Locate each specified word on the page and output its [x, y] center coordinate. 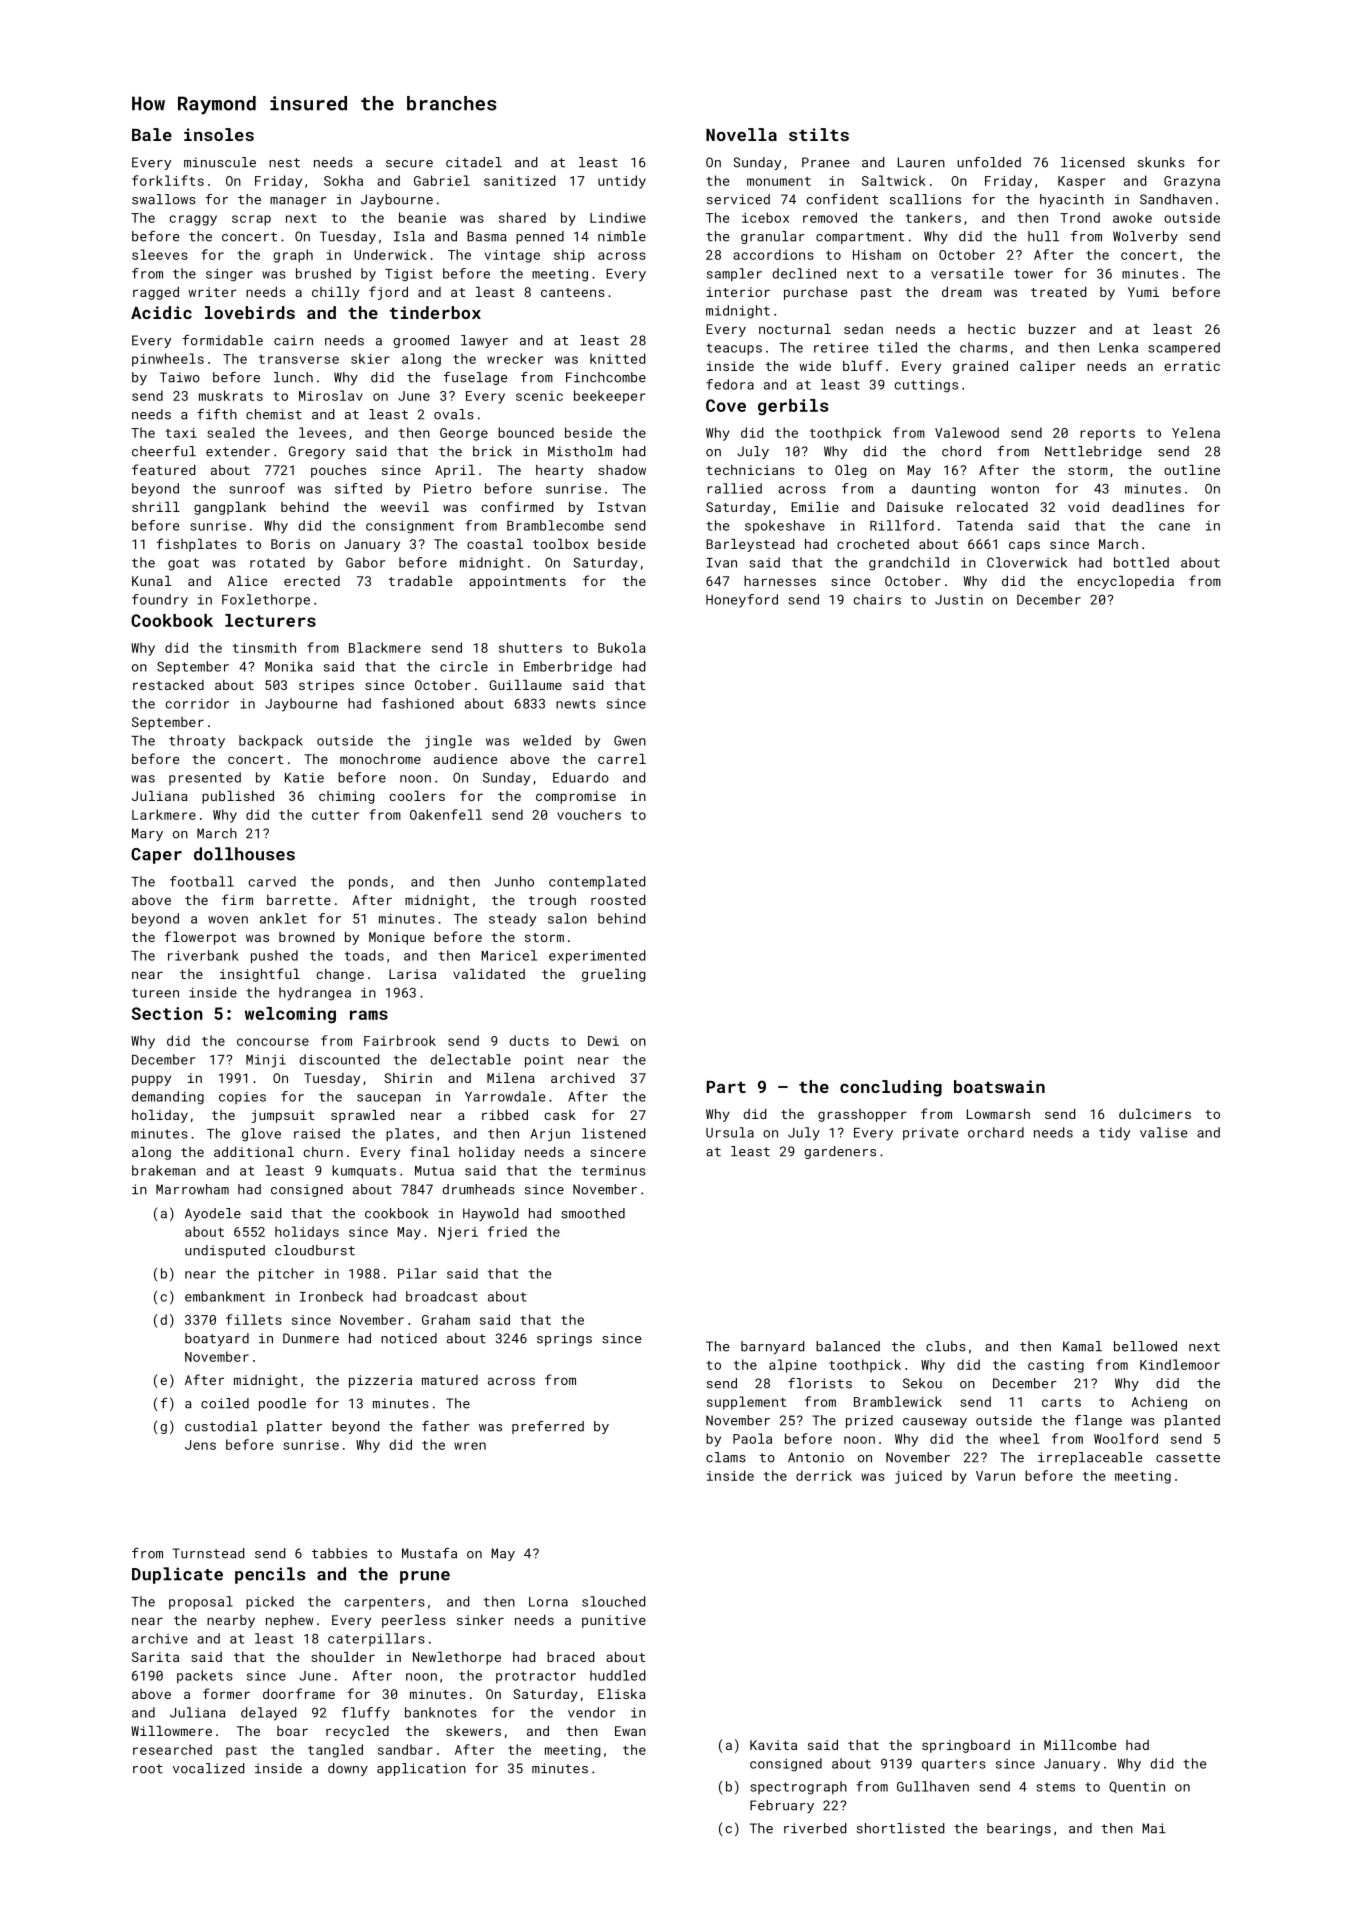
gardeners [840, 1152]
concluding [891, 1088]
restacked [168, 685]
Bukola [622, 647]
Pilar [417, 1273]
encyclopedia [1125, 582]
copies [242, 1098]
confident [842, 199]
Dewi [603, 1041]
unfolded [989, 162]
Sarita [155, 1657]
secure [409, 164]
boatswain [999, 1086]
